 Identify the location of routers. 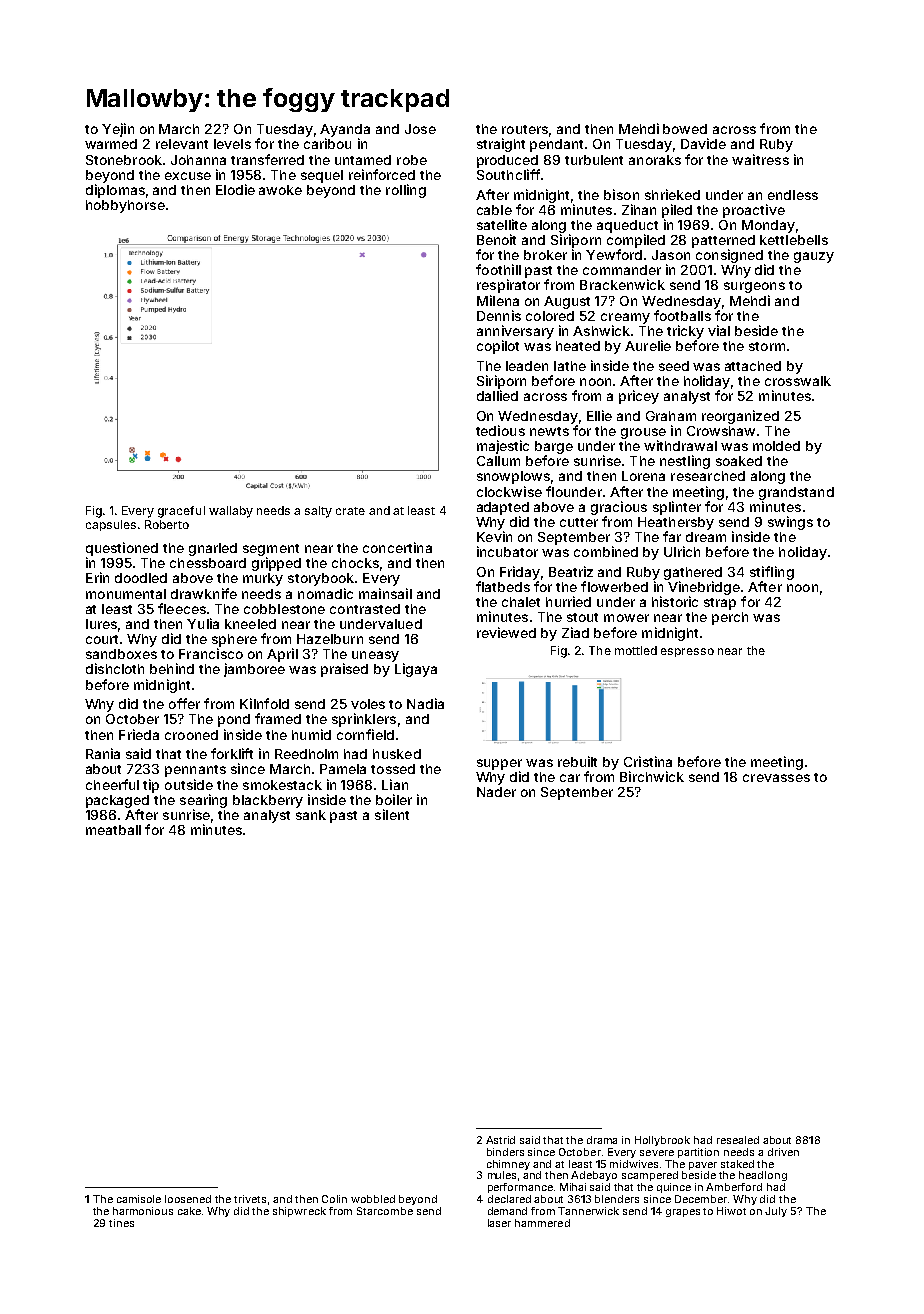
(525, 129).
